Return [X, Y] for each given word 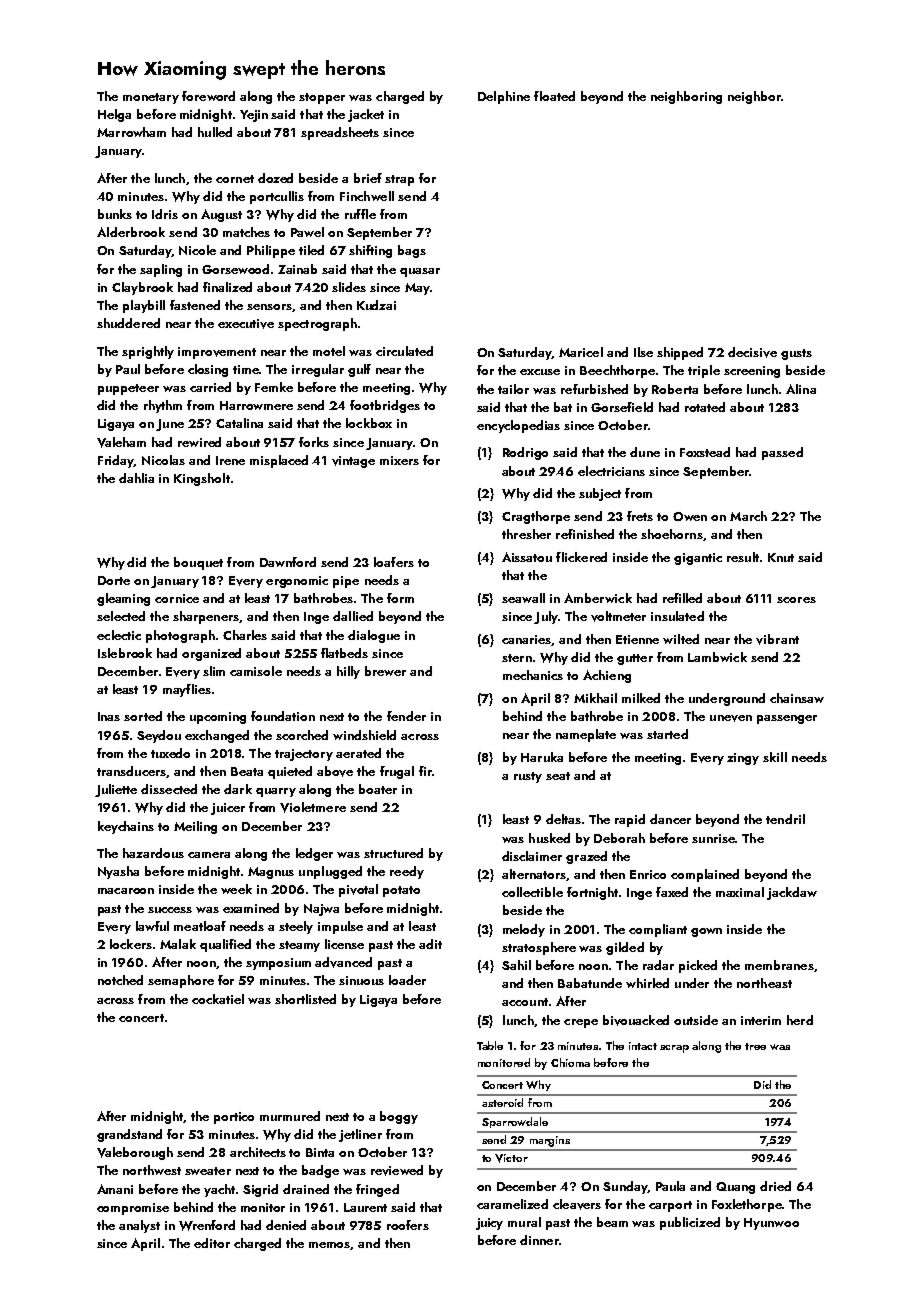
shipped [680, 353]
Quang [735, 1188]
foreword [208, 96]
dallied [353, 616]
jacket [366, 115]
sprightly [148, 352]
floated [554, 96]
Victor [511, 1158]
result [743, 557]
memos [330, 1246]
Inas [109, 716]
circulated [404, 351]
